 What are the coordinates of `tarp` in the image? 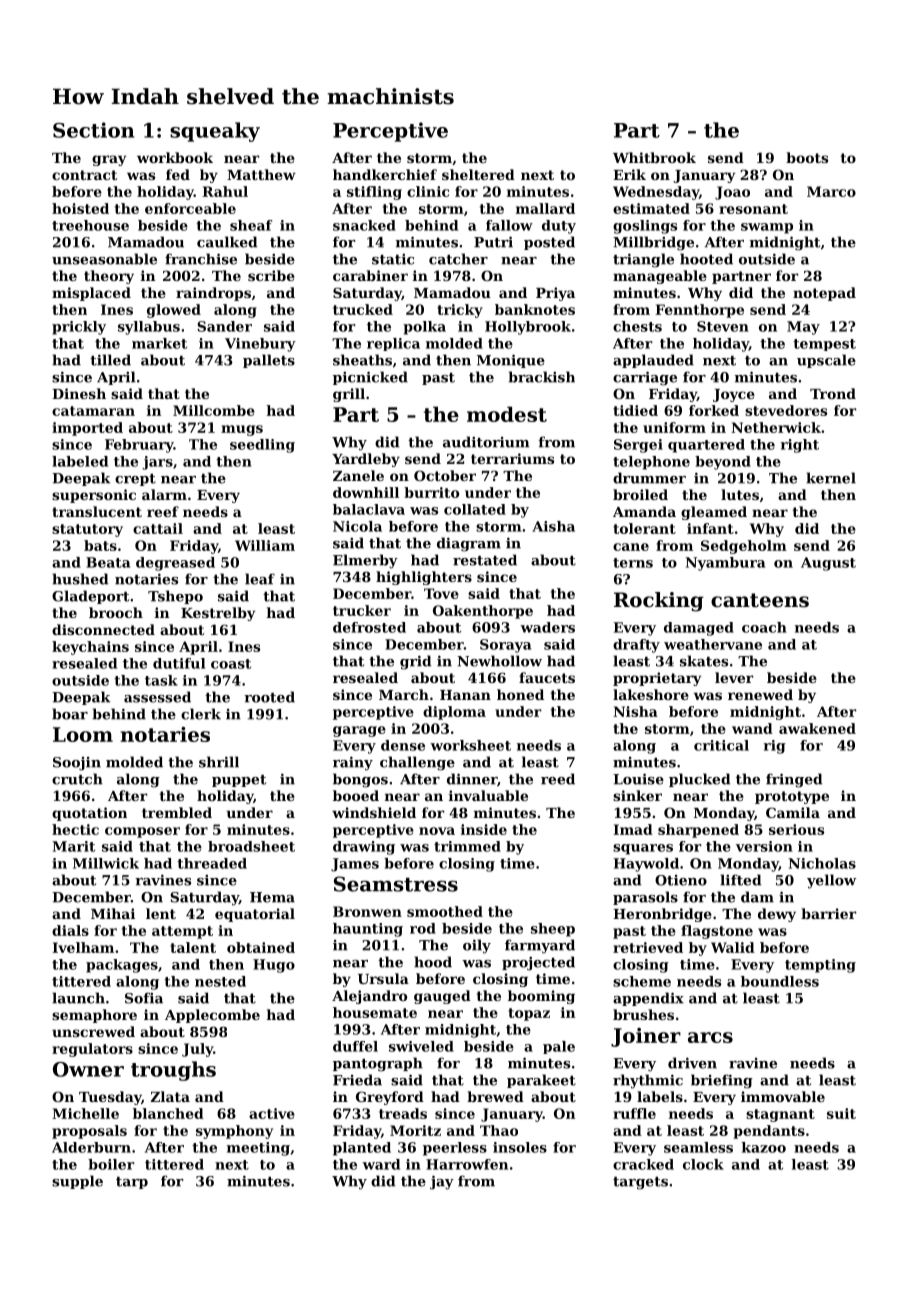 It's located at (132, 1183).
